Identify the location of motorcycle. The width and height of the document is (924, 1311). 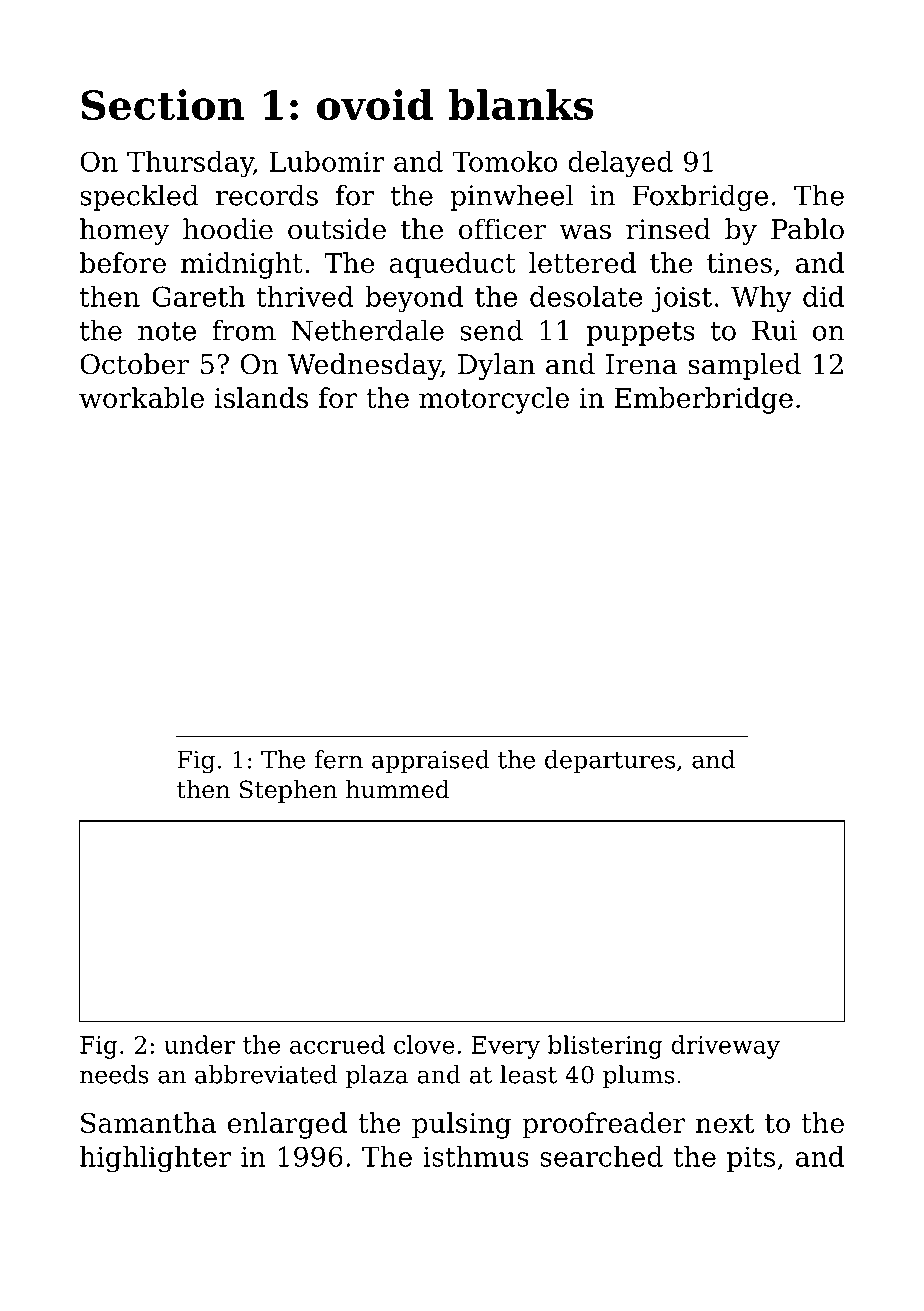
(494, 400).
